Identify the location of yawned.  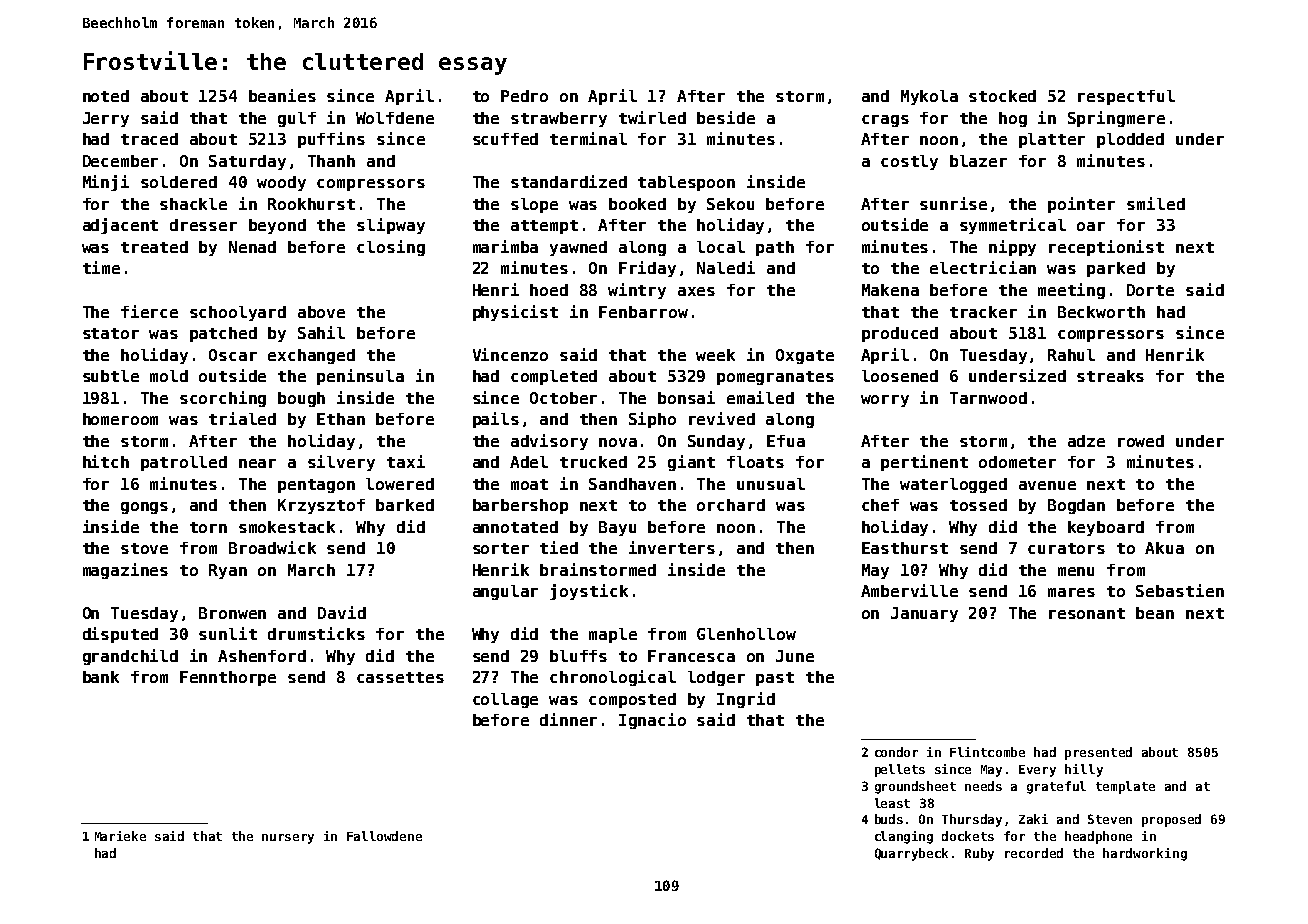
(578, 248).
